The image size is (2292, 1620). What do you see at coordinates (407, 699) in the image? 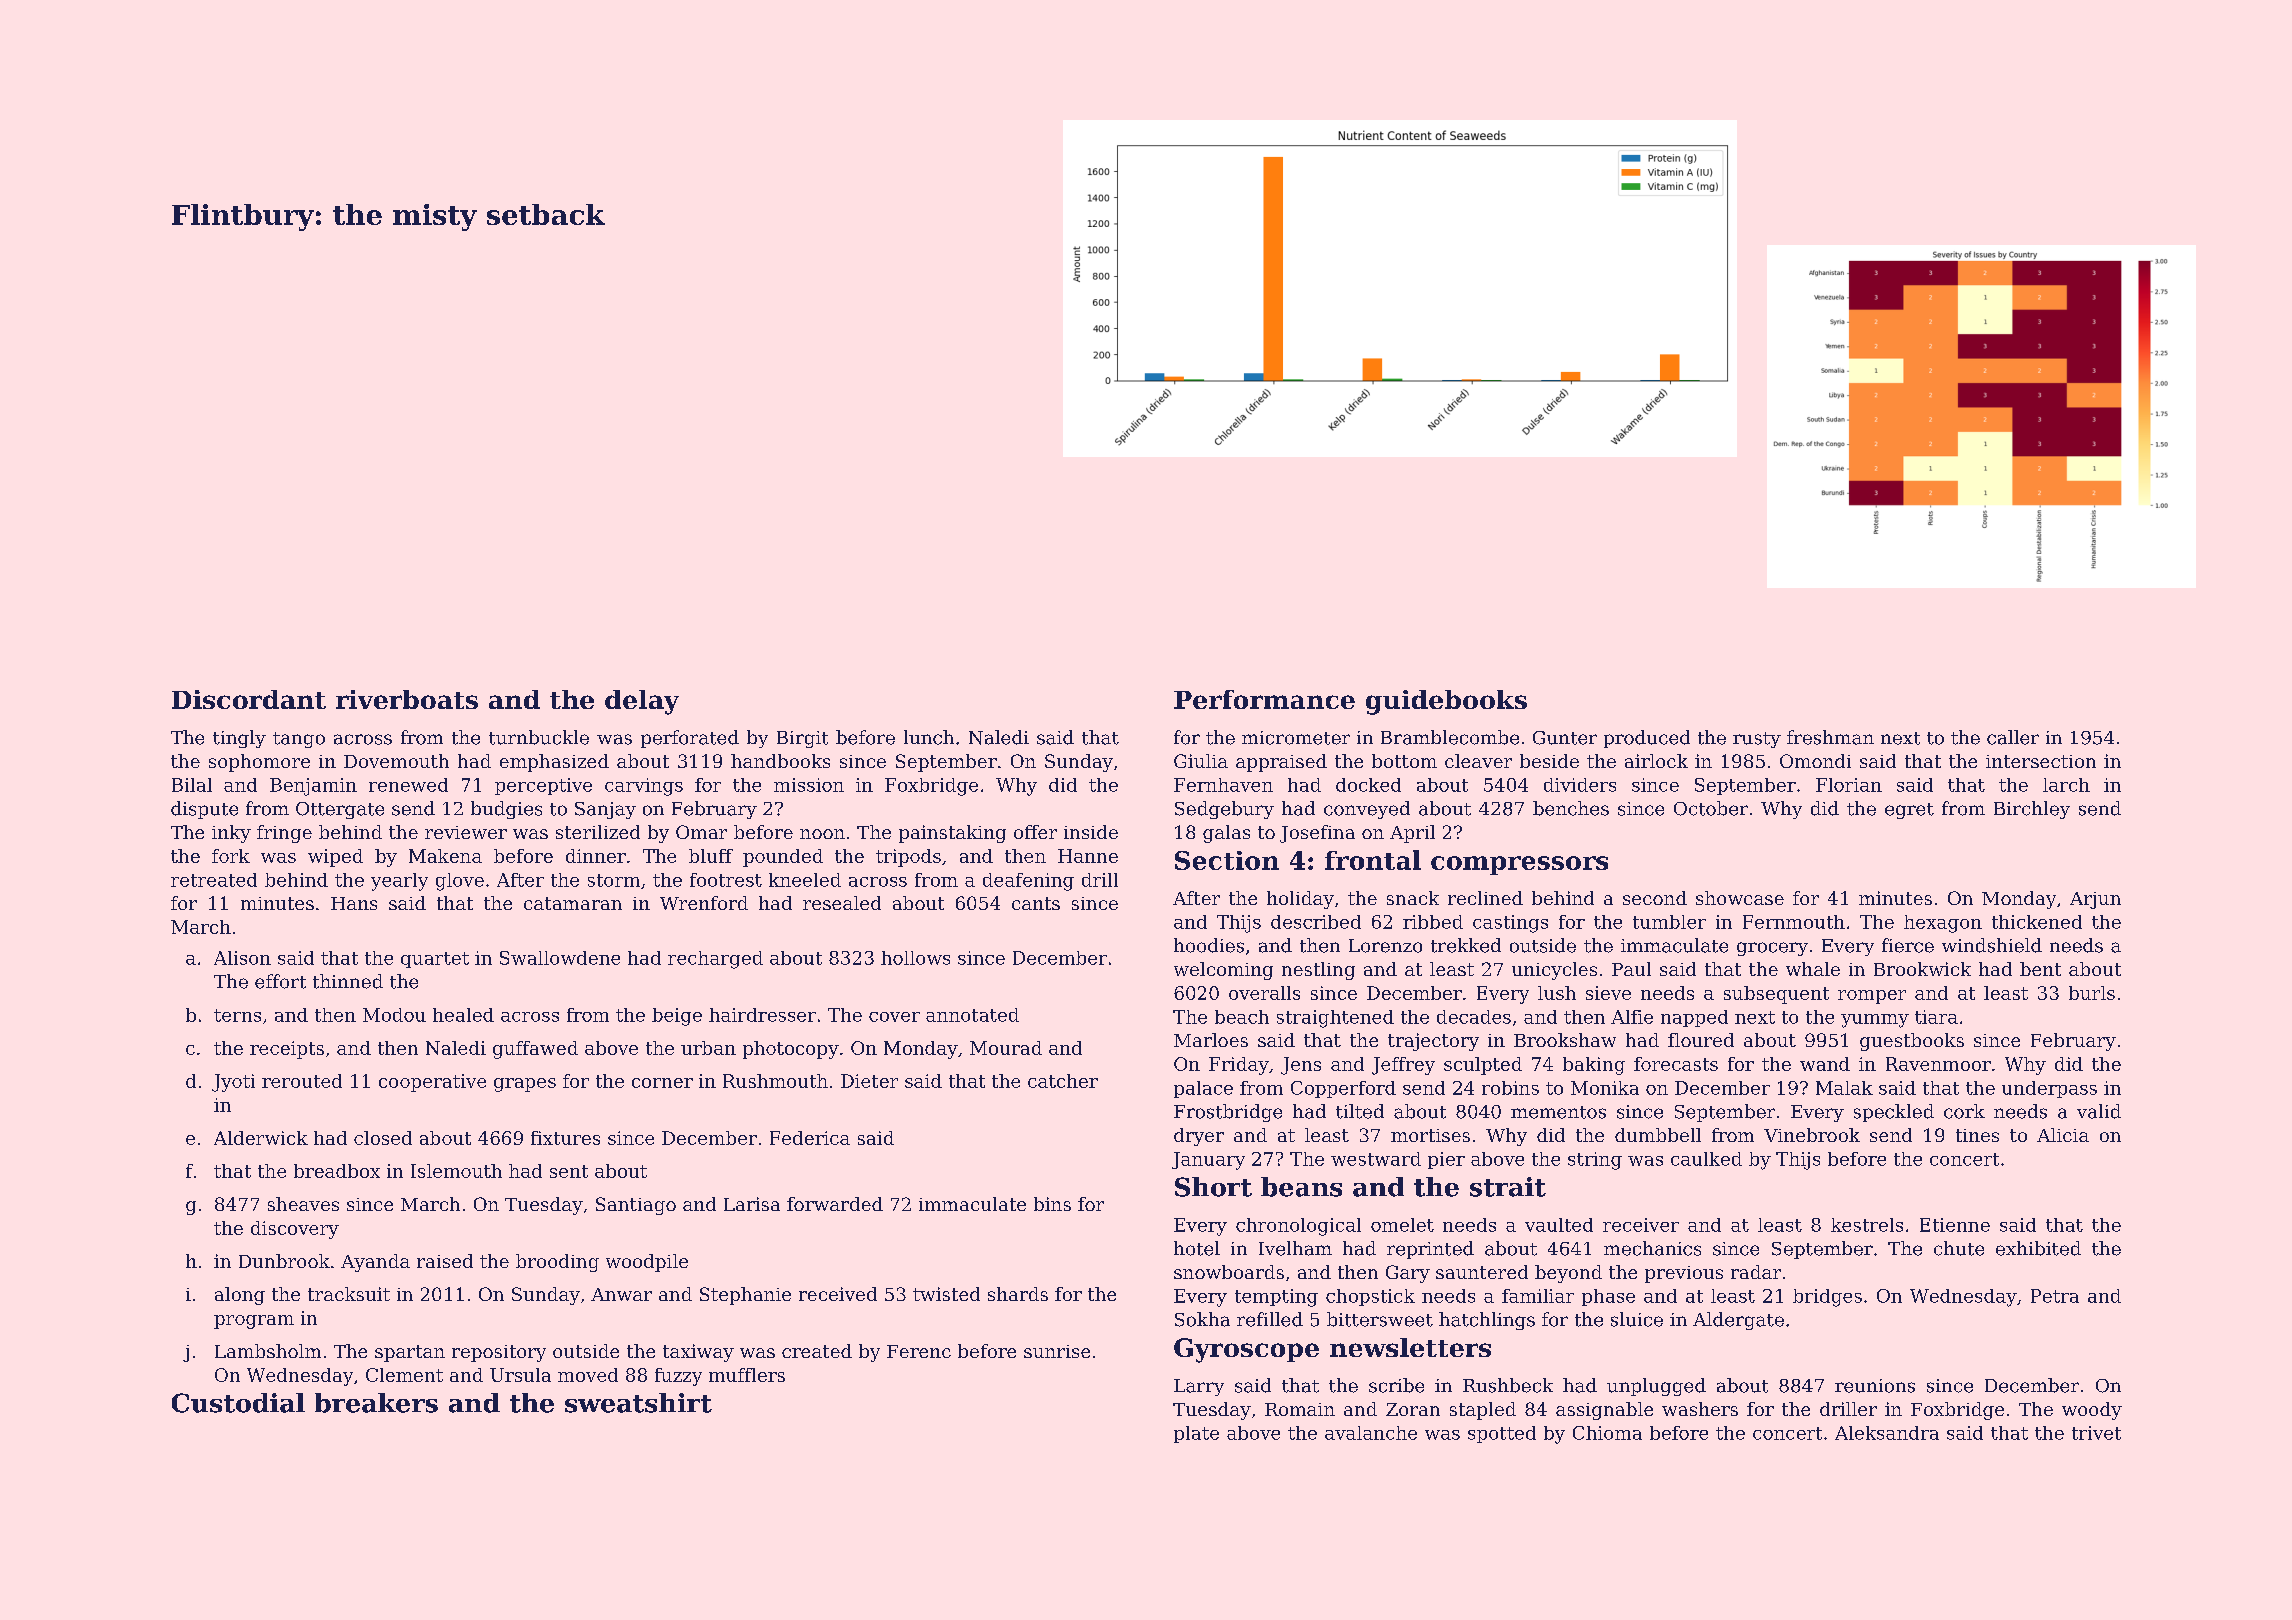
I see `riverboats` at bounding box center [407, 699].
